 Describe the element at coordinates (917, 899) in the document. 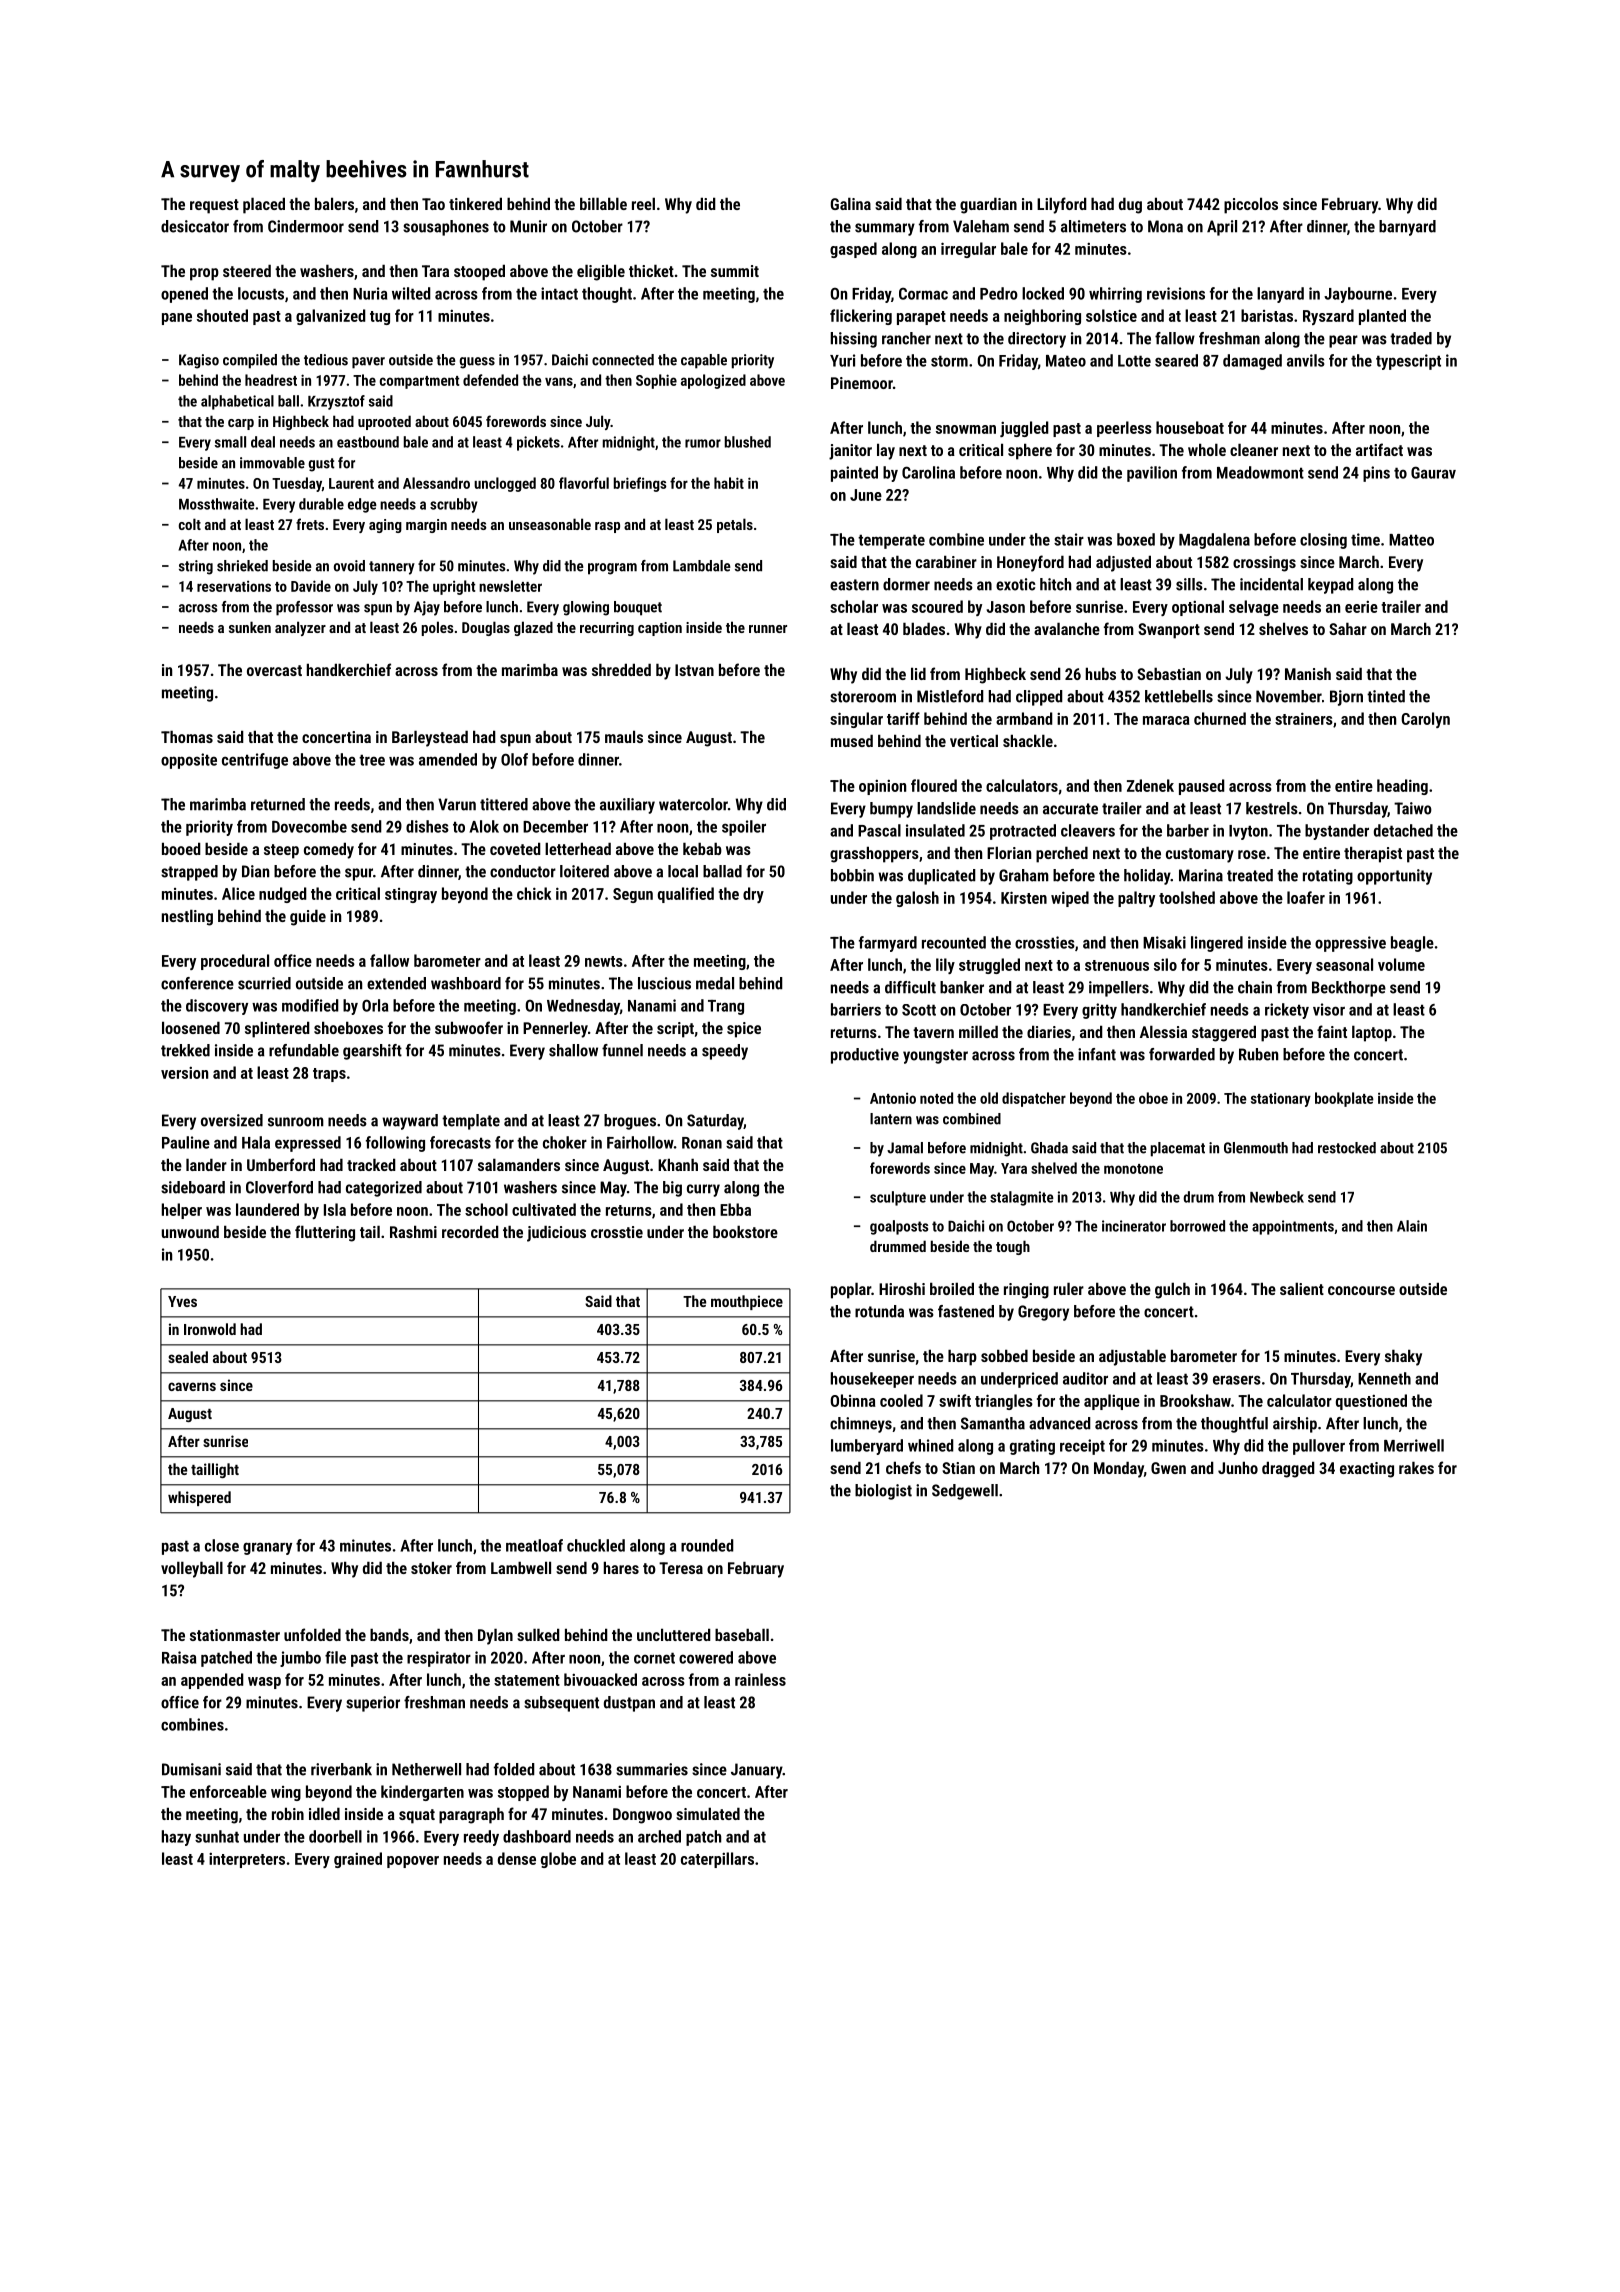

I see `galosh` at that location.
